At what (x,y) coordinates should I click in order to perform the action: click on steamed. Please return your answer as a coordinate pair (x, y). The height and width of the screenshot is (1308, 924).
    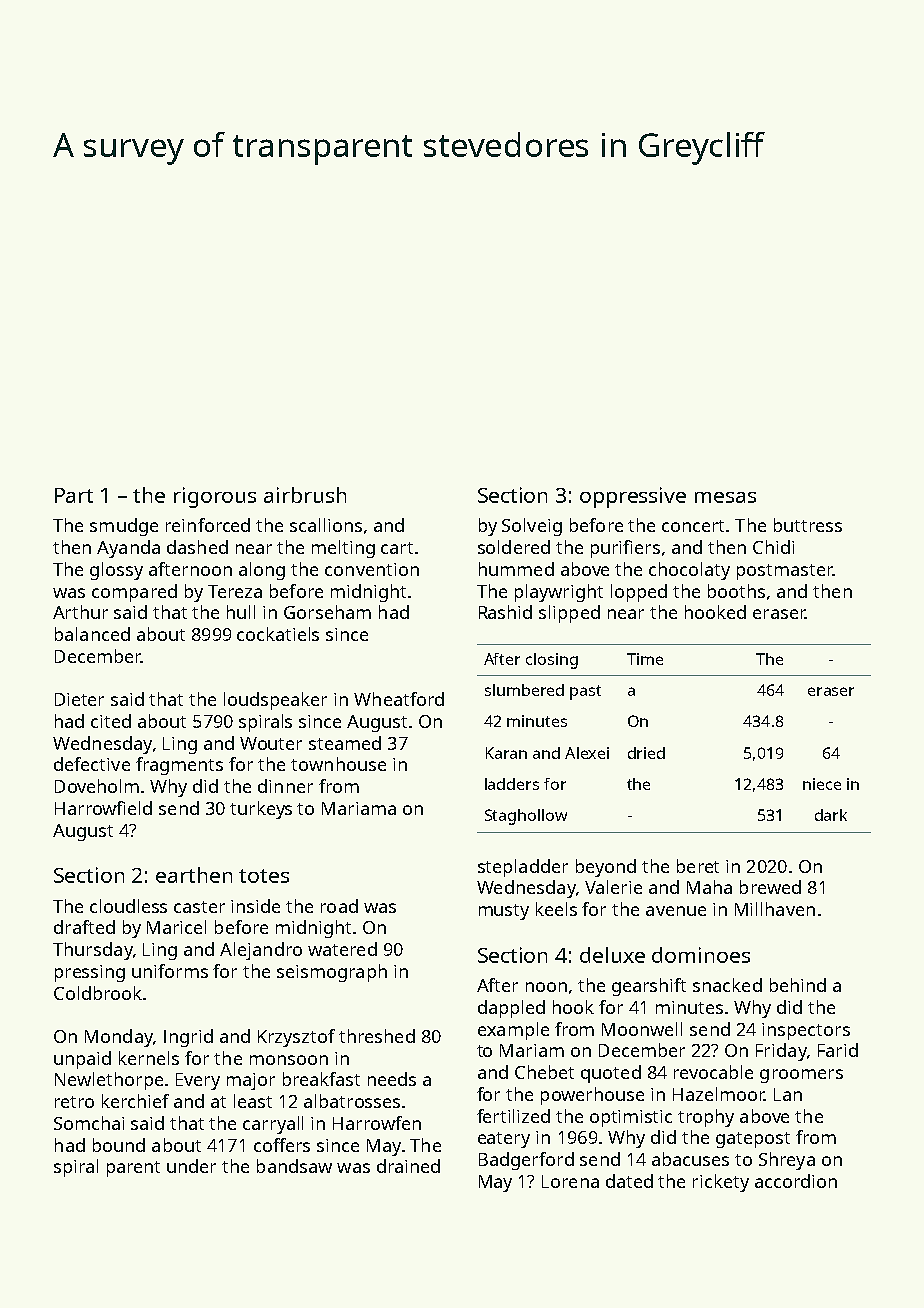
    Looking at the image, I should click on (345, 743).
